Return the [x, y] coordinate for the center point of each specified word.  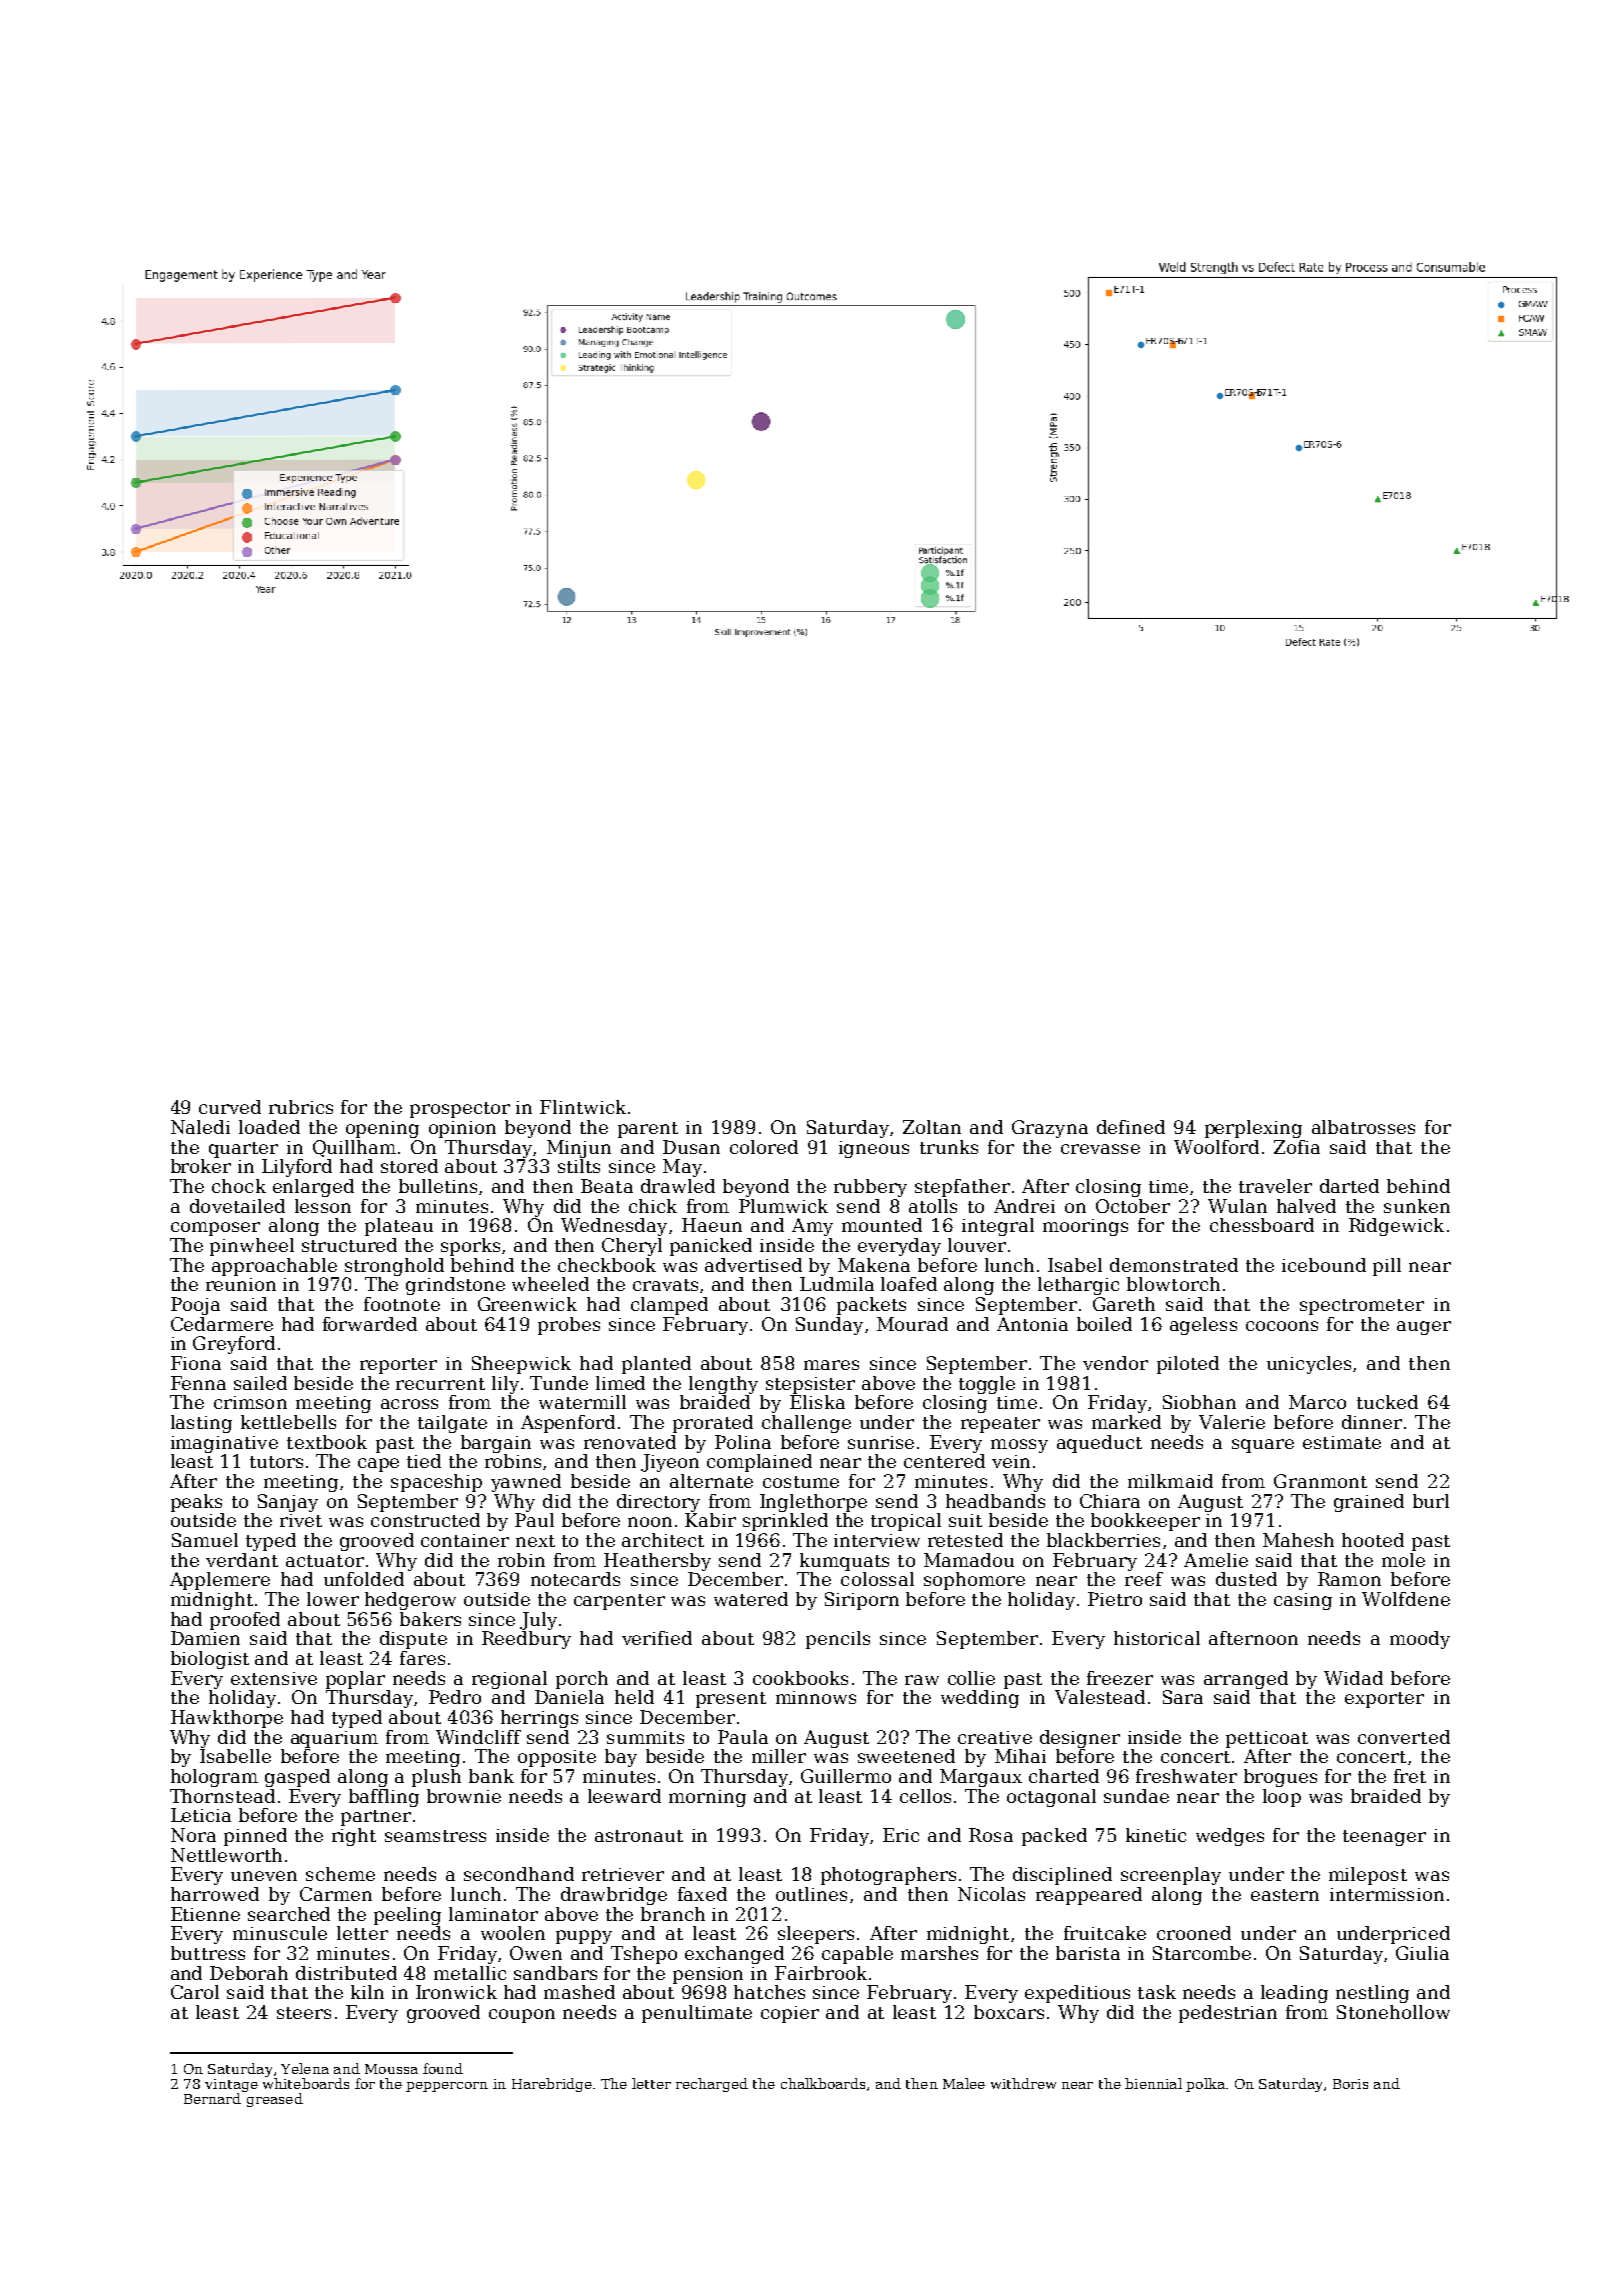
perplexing [1253, 1129]
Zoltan [932, 1127]
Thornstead [222, 1796]
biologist [210, 1660]
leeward [624, 1796]
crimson [250, 1402]
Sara [1183, 1697]
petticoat [1267, 1739]
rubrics [301, 1107]
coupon [522, 2016]
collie [971, 1678]
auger [1424, 1328]
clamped [669, 1306]
